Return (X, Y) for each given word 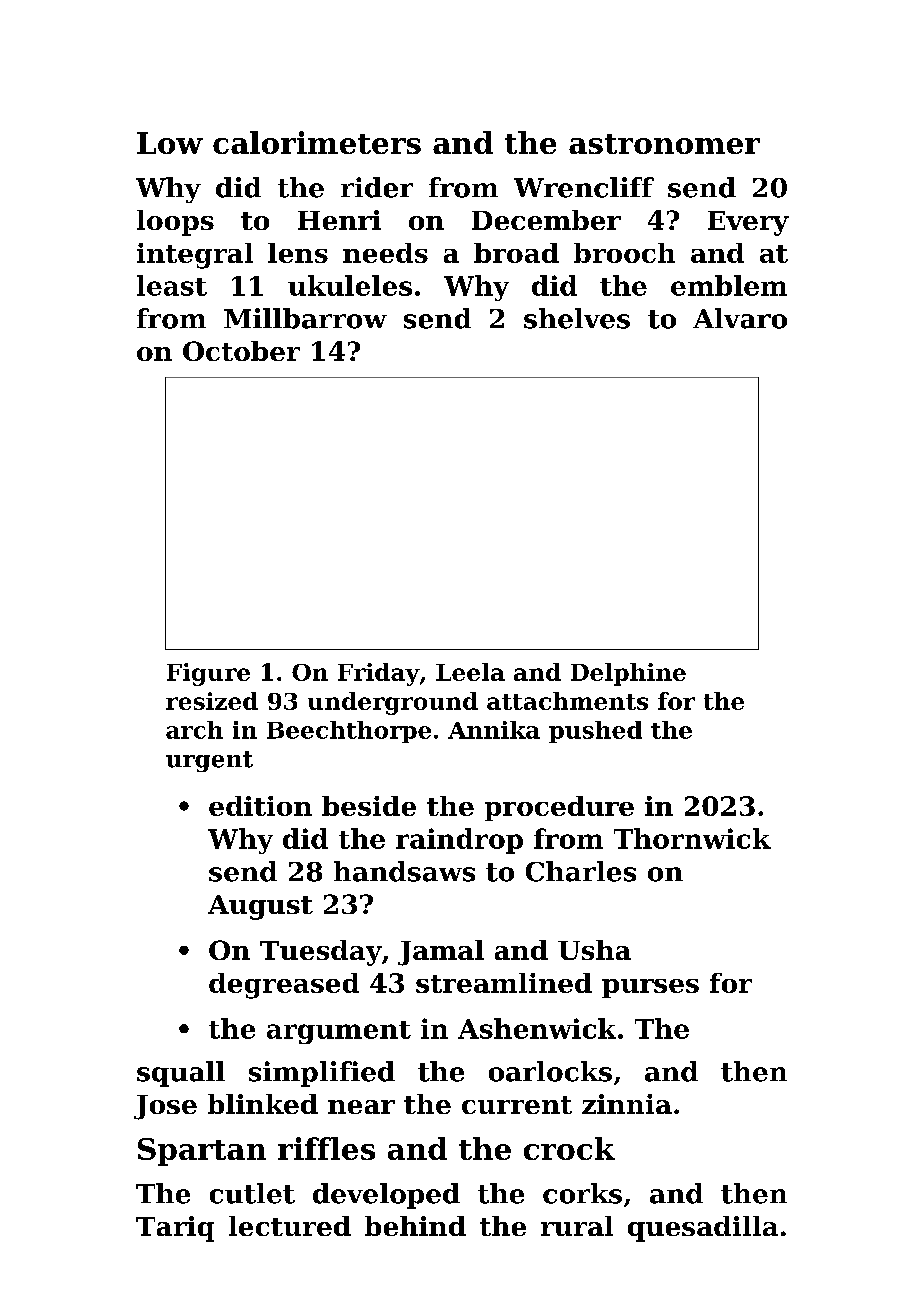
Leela (470, 672)
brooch (624, 253)
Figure (208, 674)
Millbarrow (305, 318)
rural (577, 1226)
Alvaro (740, 318)
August (260, 907)
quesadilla (703, 1229)
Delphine (628, 674)
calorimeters (317, 142)
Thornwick (692, 838)
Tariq (175, 1229)
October (241, 351)
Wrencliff (584, 187)
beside (369, 806)
